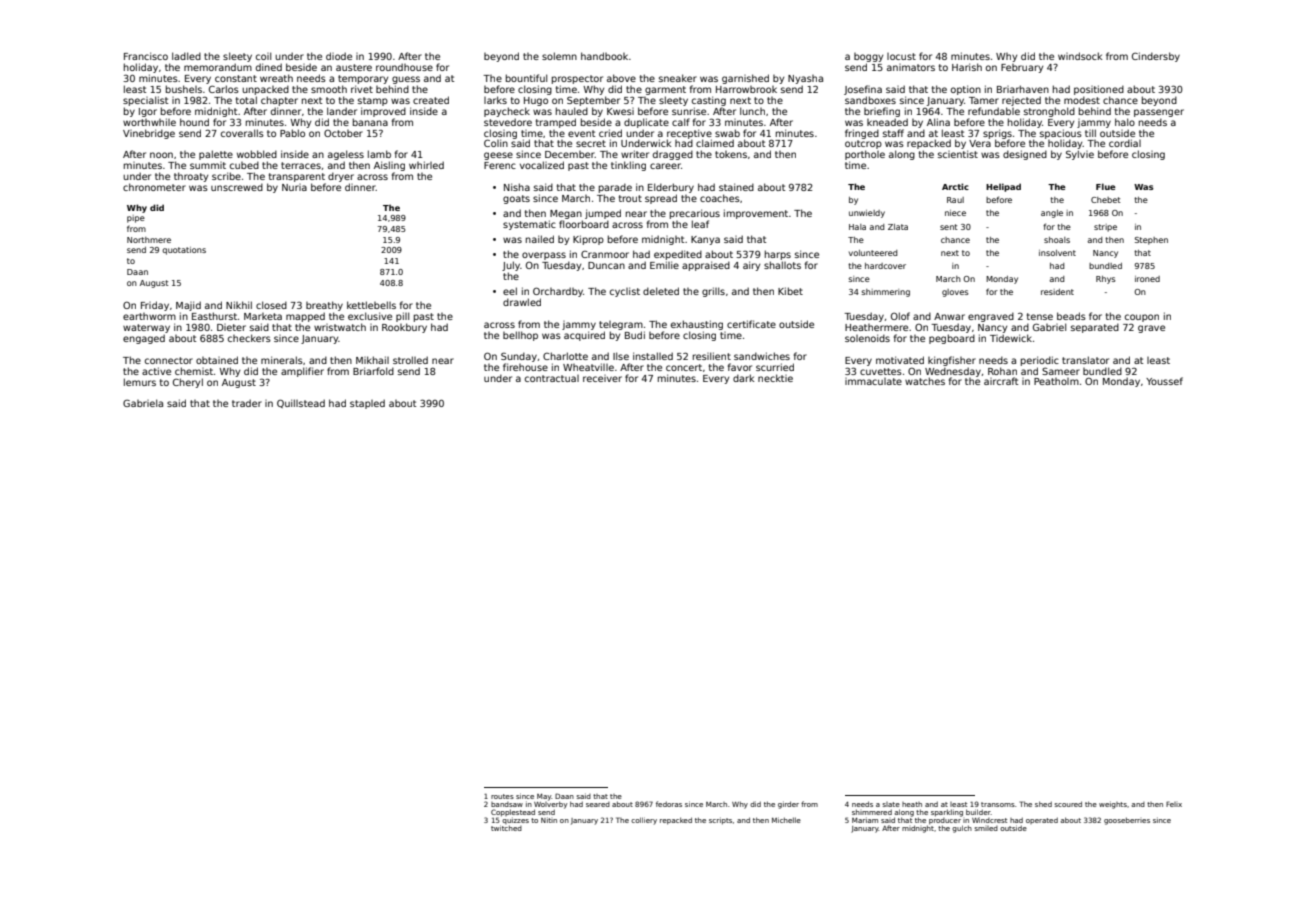 The height and width of the screenshot is (924, 1308). I want to click on Peatholm, so click(1056, 381).
